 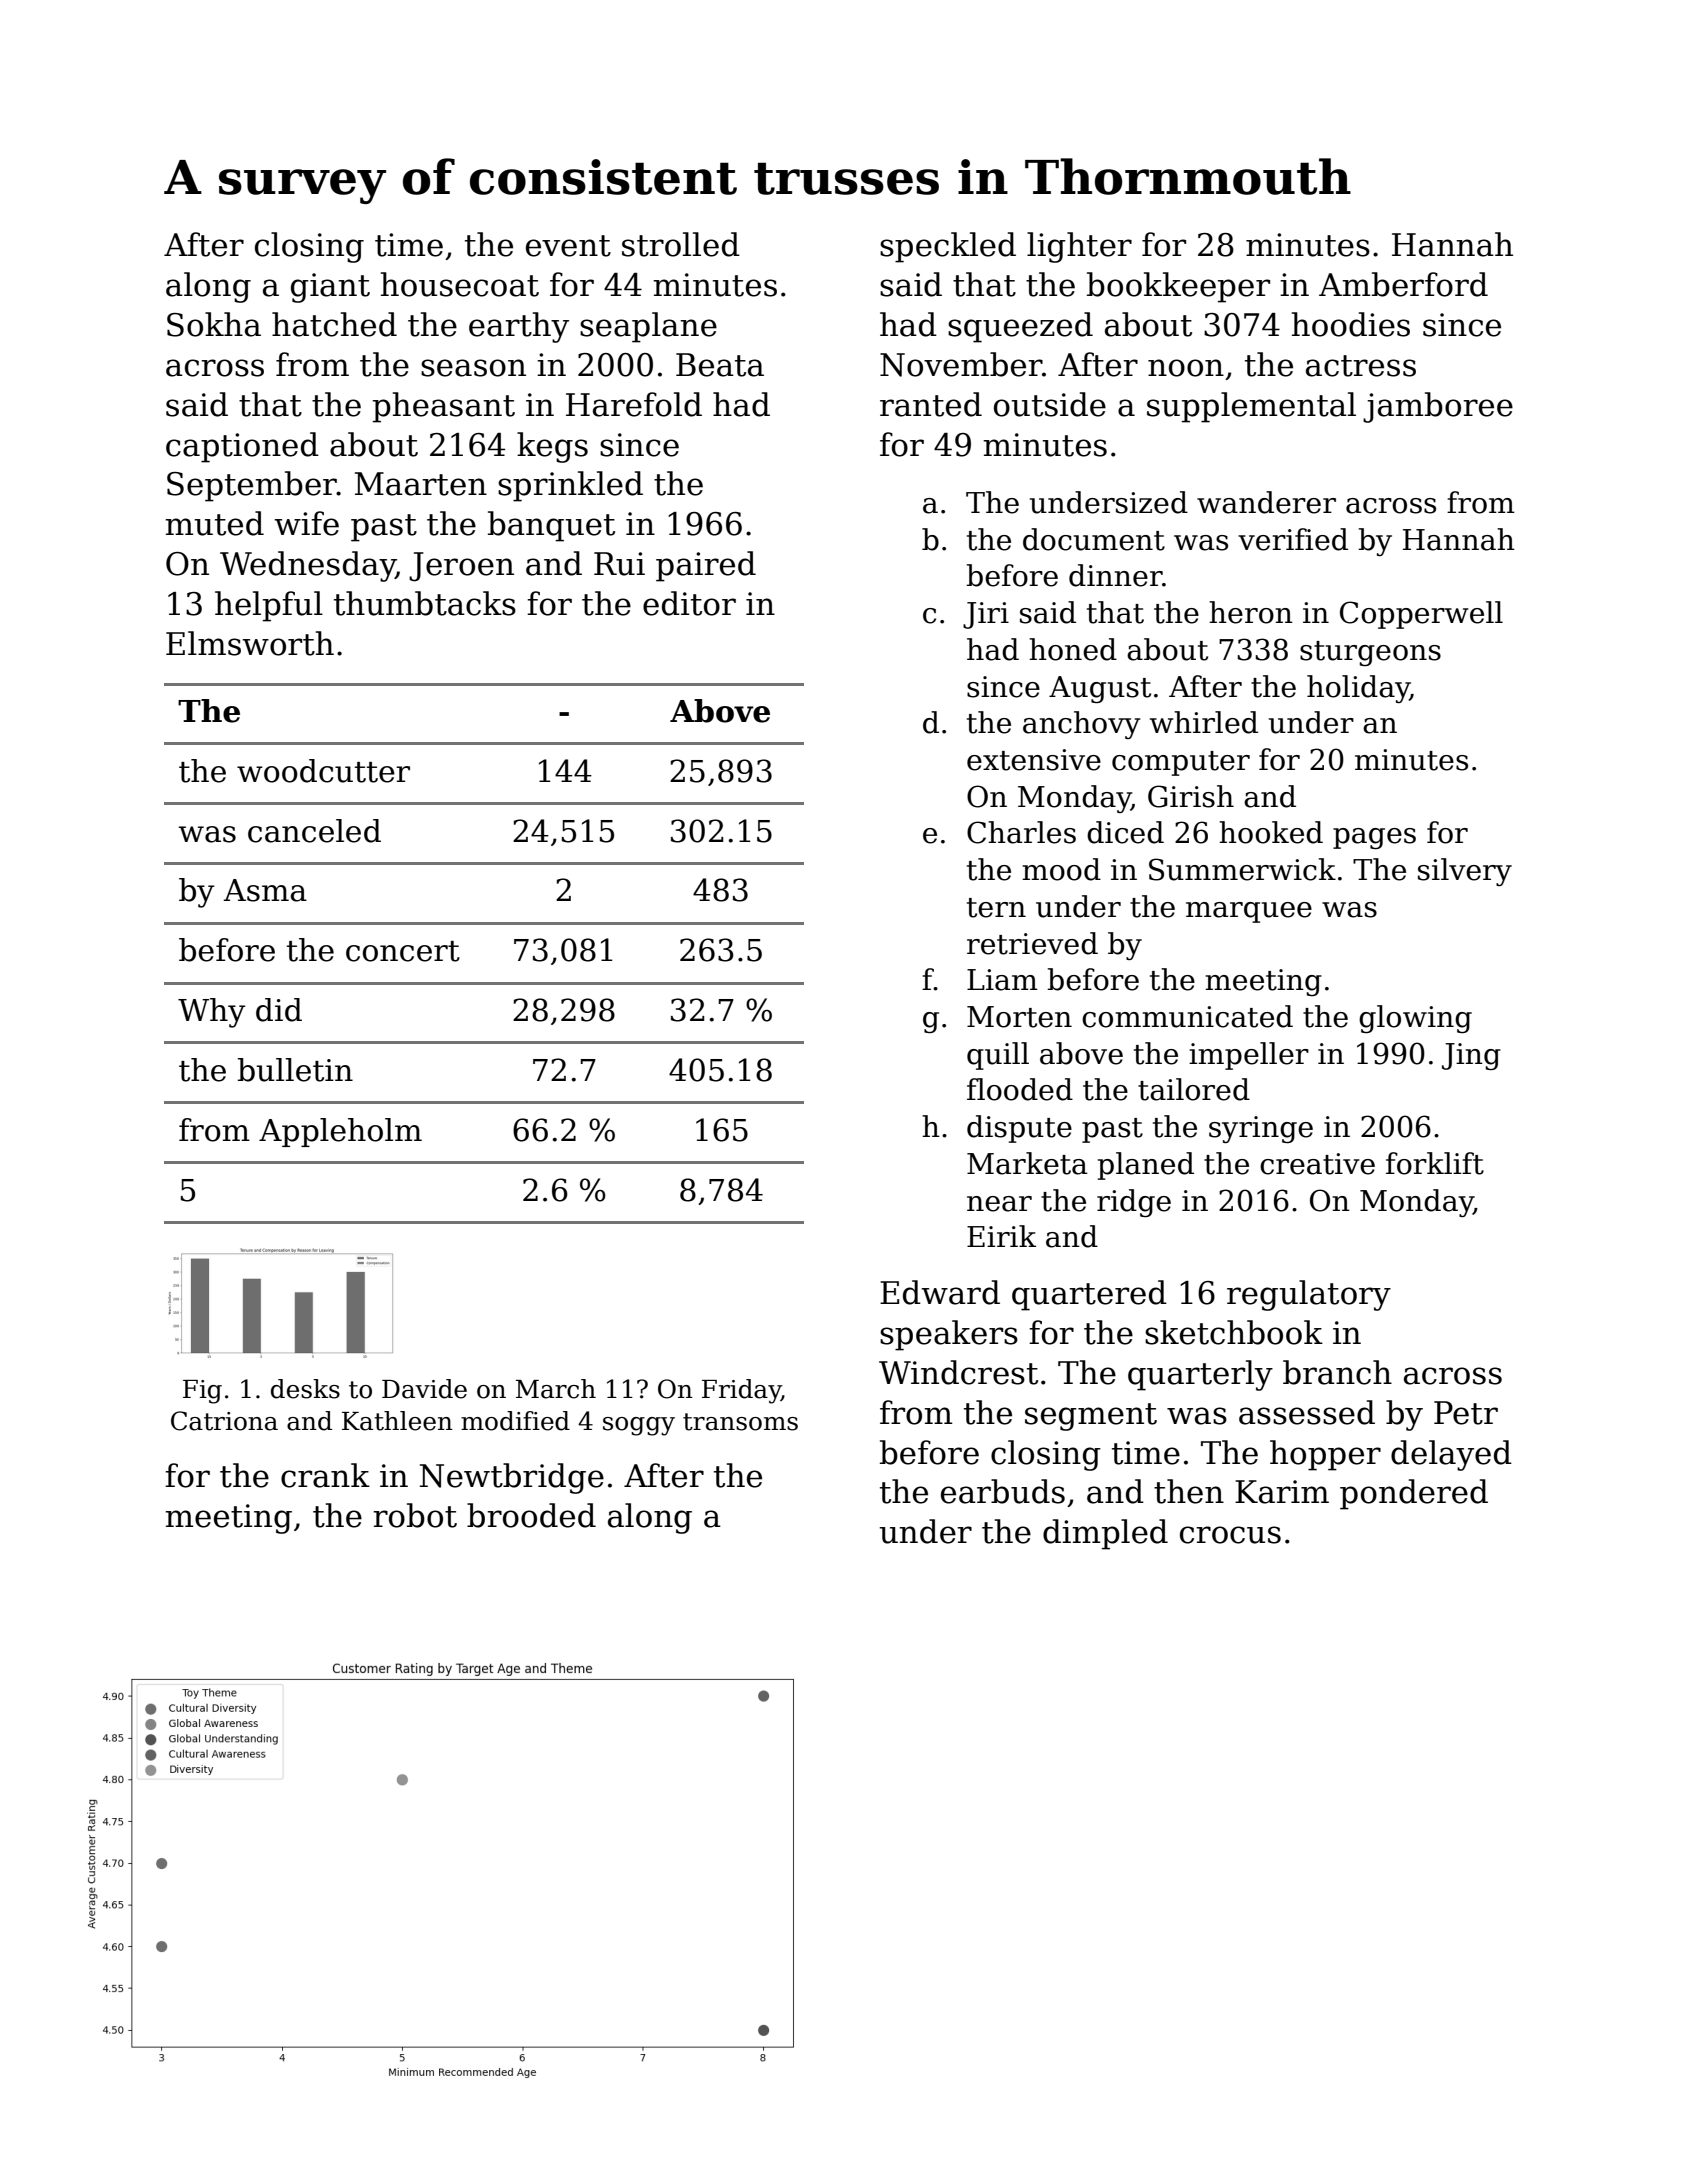 I want to click on Asma, so click(x=265, y=890).
